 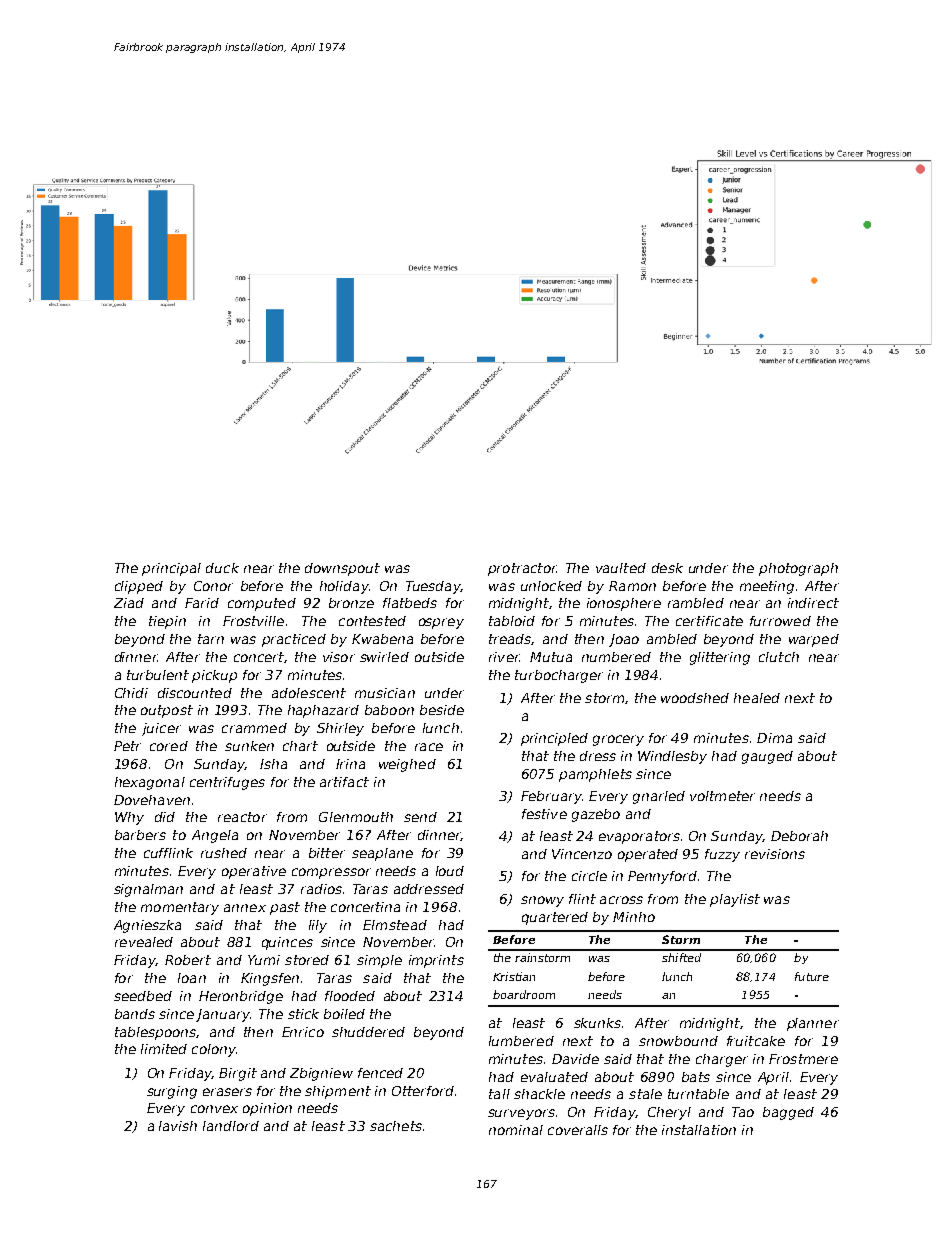 What do you see at coordinates (436, 961) in the page?
I see `imprints` at bounding box center [436, 961].
